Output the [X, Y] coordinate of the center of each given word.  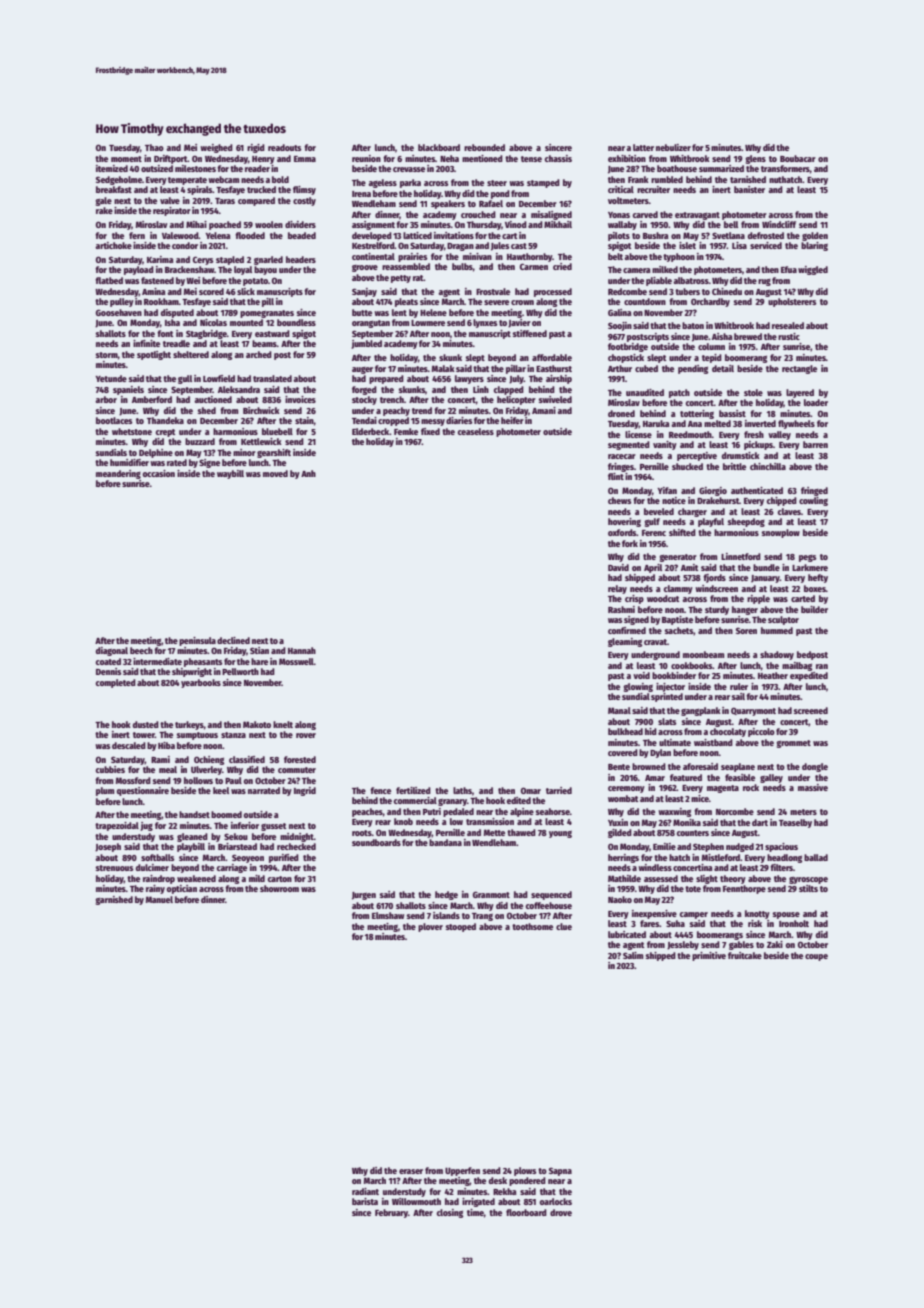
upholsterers [792, 302]
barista [365, 1201]
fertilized [413, 790]
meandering [118, 474]
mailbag [797, 666]
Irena [361, 194]
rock [751, 787]
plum [105, 791]
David [618, 567]
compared [256, 201]
